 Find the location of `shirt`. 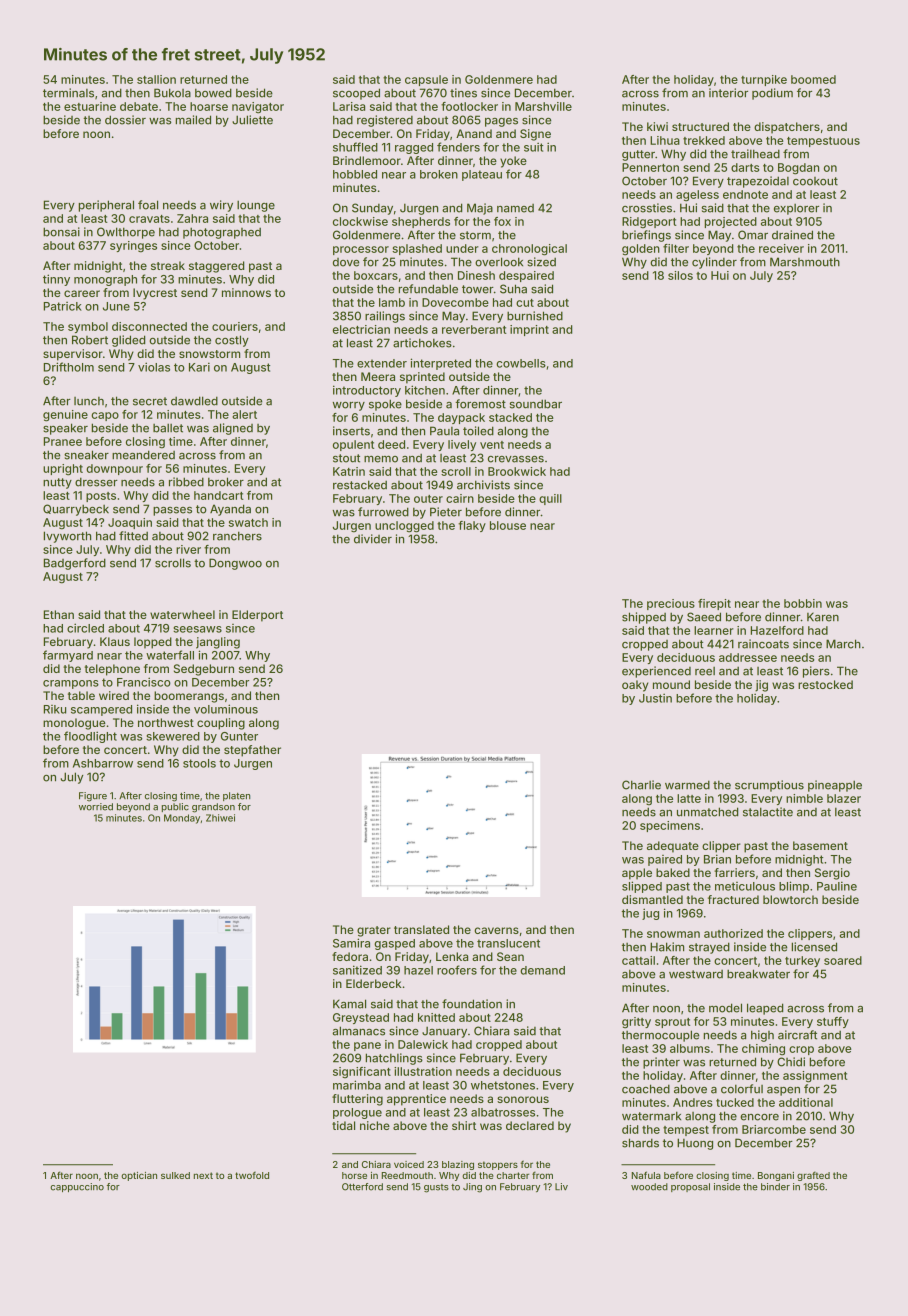

shirt is located at coordinates (464, 1125).
